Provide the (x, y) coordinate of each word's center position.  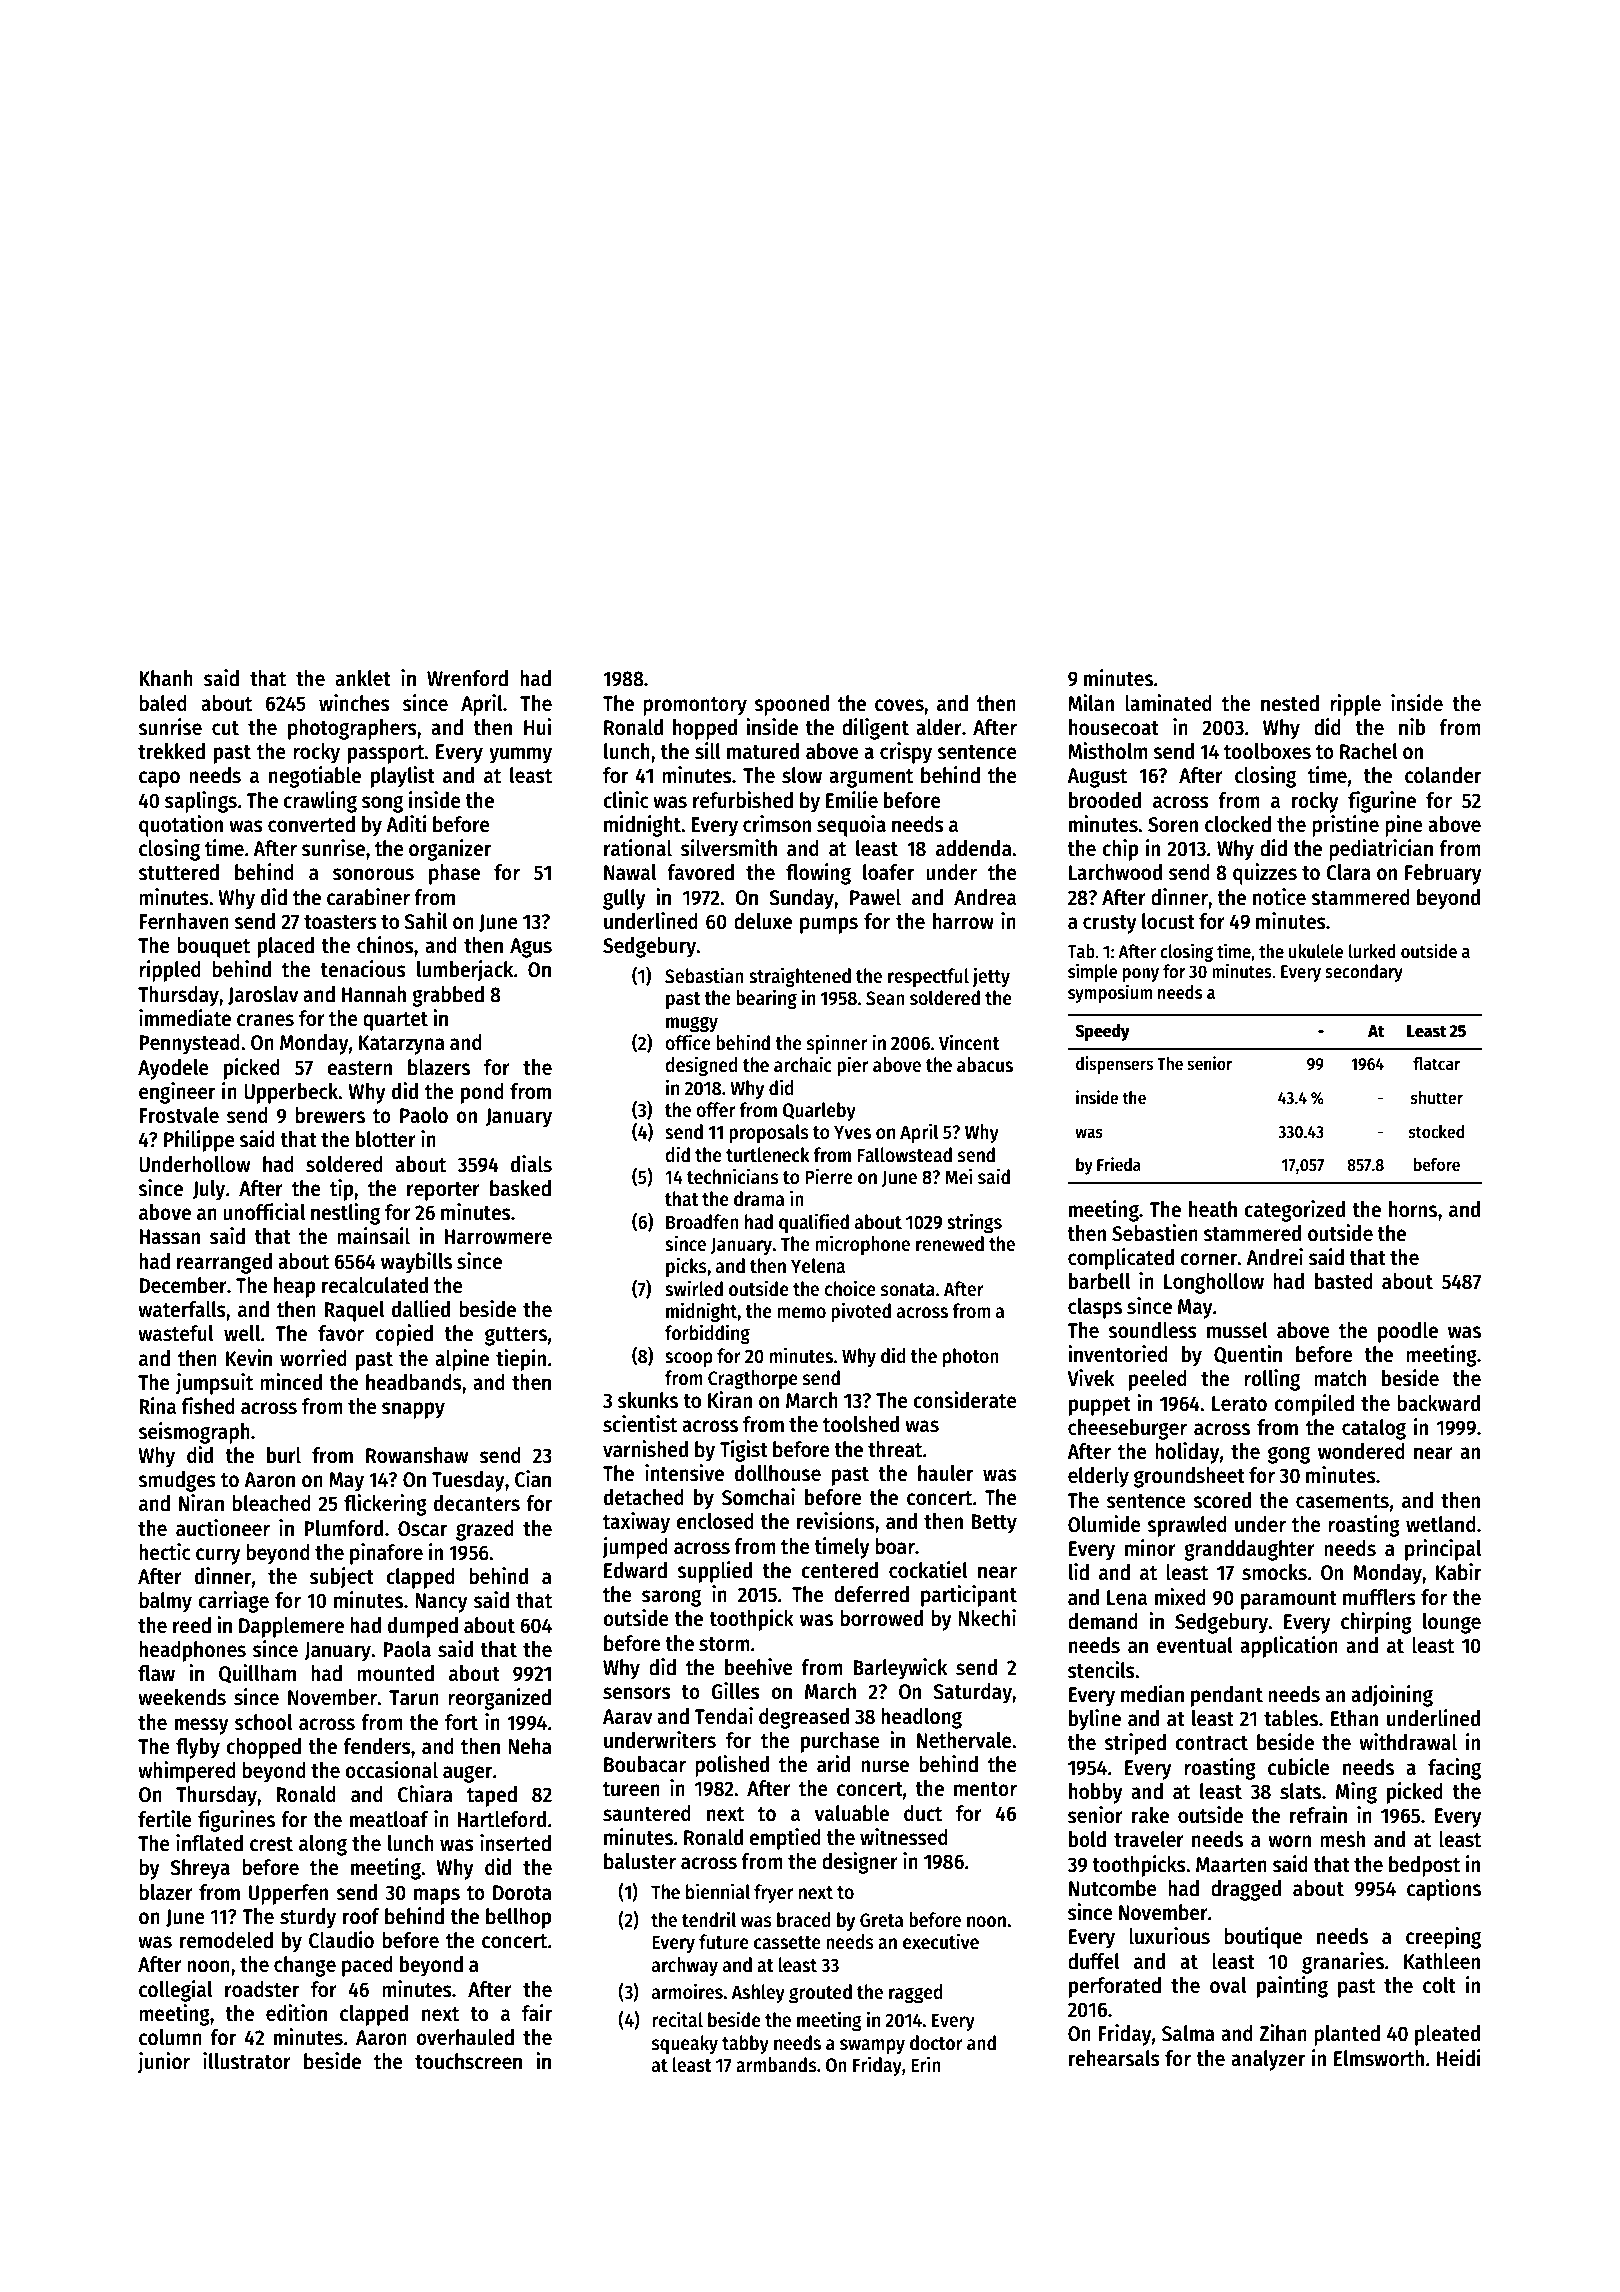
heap (294, 1287)
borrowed (881, 1618)
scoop (689, 1359)
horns (1413, 1209)
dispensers (1114, 1065)
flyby (198, 1748)
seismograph (194, 1433)
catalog (1374, 1429)
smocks (1274, 1572)
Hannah (374, 994)
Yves (852, 1132)
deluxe (763, 921)
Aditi (406, 824)
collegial (175, 1991)
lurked (1372, 951)
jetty (991, 977)
